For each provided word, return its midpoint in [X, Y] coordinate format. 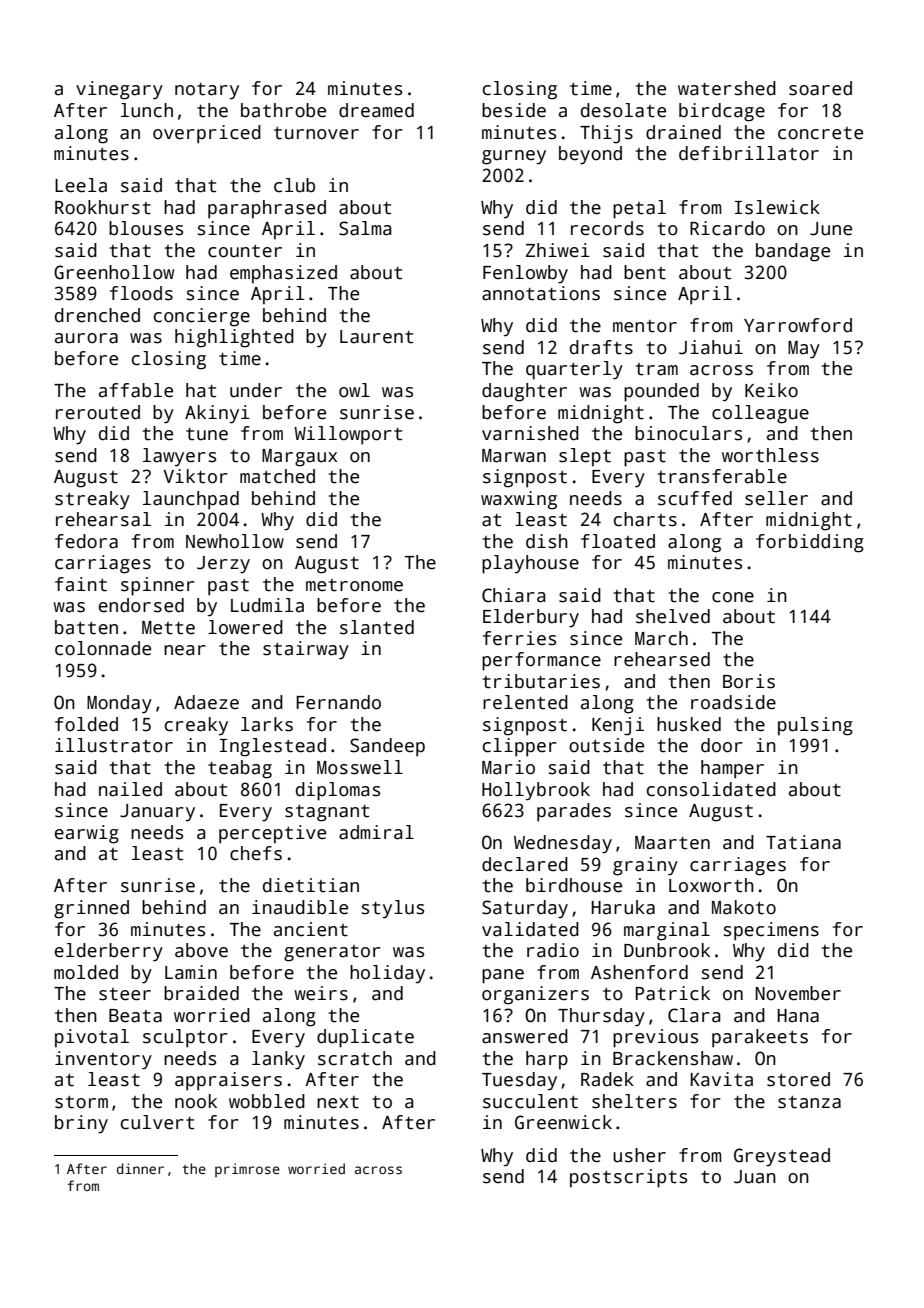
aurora [86, 338]
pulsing [815, 726]
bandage [793, 252]
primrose [247, 1170]
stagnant [327, 813]
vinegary [119, 90]
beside [514, 110]
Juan [755, 1177]
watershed [727, 88]
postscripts [628, 1178]
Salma [365, 228]
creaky [196, 726]
